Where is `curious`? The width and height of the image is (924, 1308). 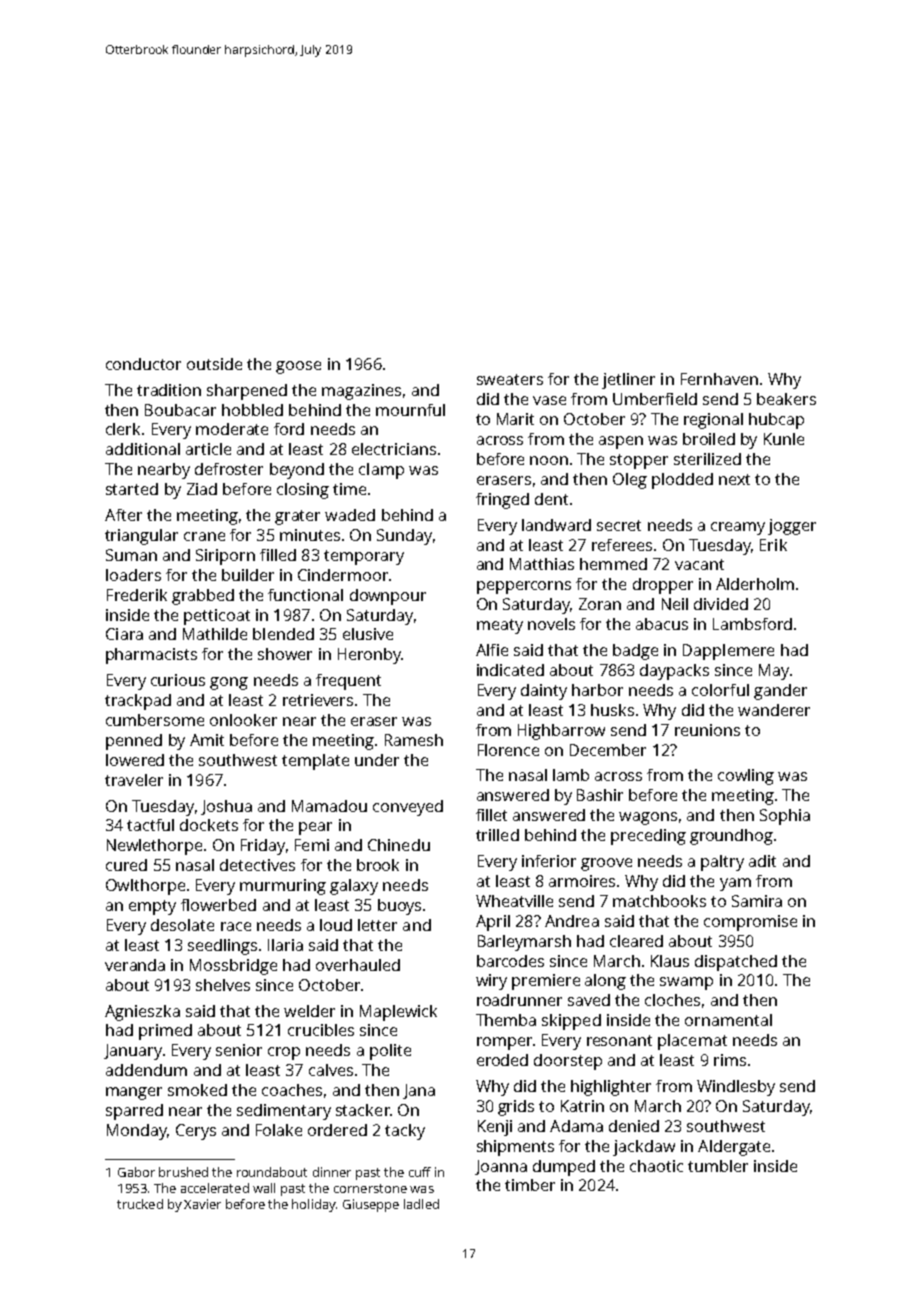
curious is located at coordinates (178, 680).
